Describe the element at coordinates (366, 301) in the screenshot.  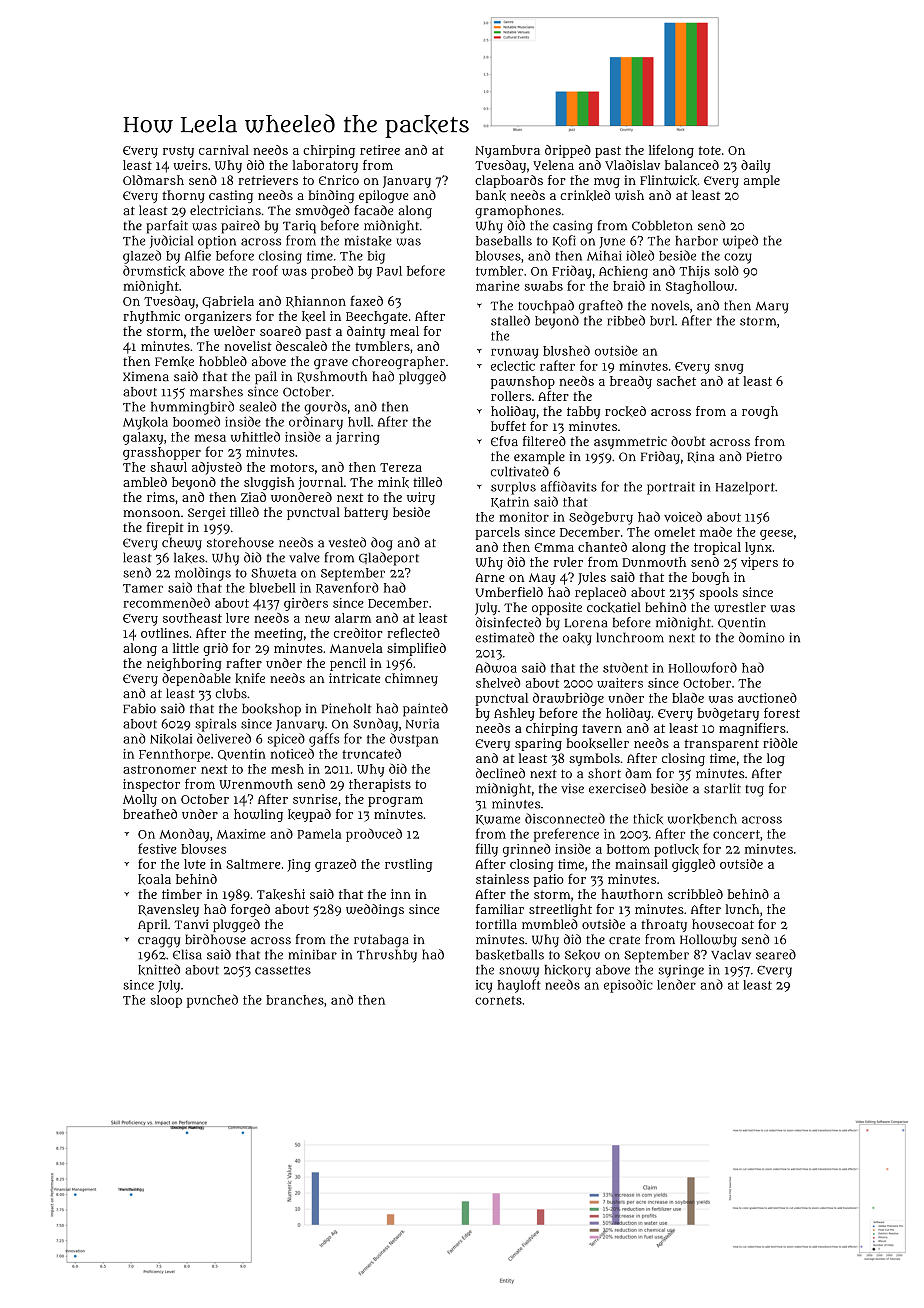
I see `faxed` at that location.
